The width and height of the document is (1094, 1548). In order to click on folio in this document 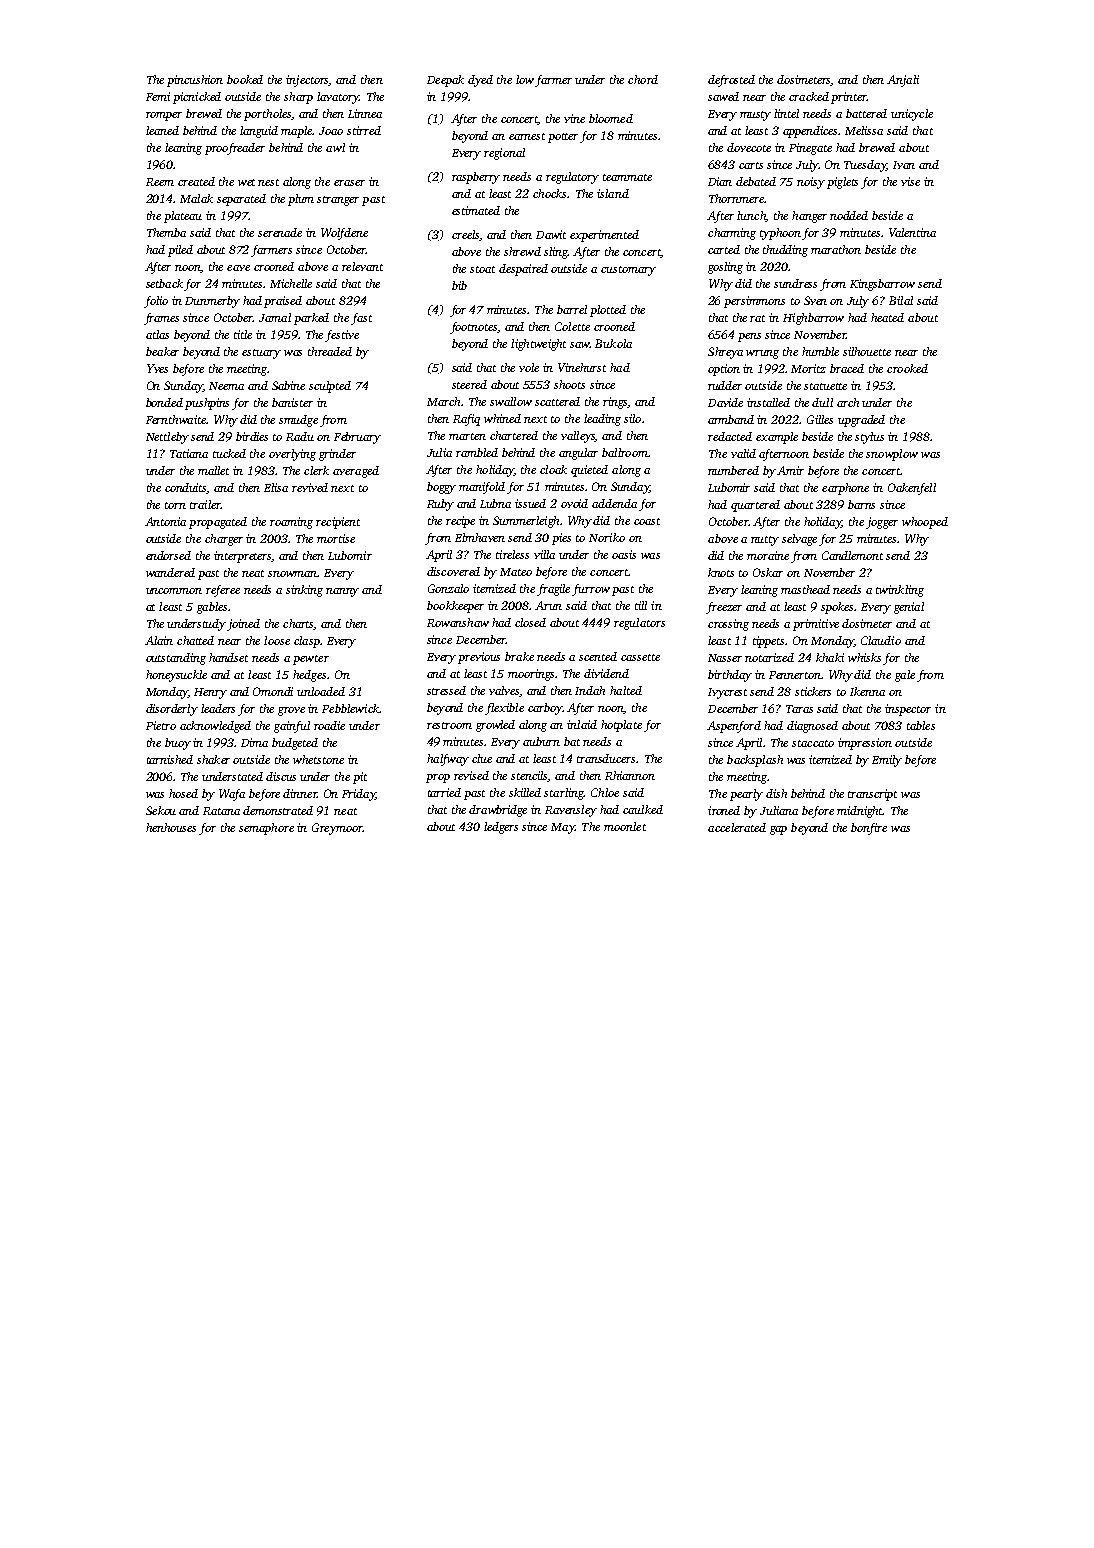, I will do `click(156, 302)`.
